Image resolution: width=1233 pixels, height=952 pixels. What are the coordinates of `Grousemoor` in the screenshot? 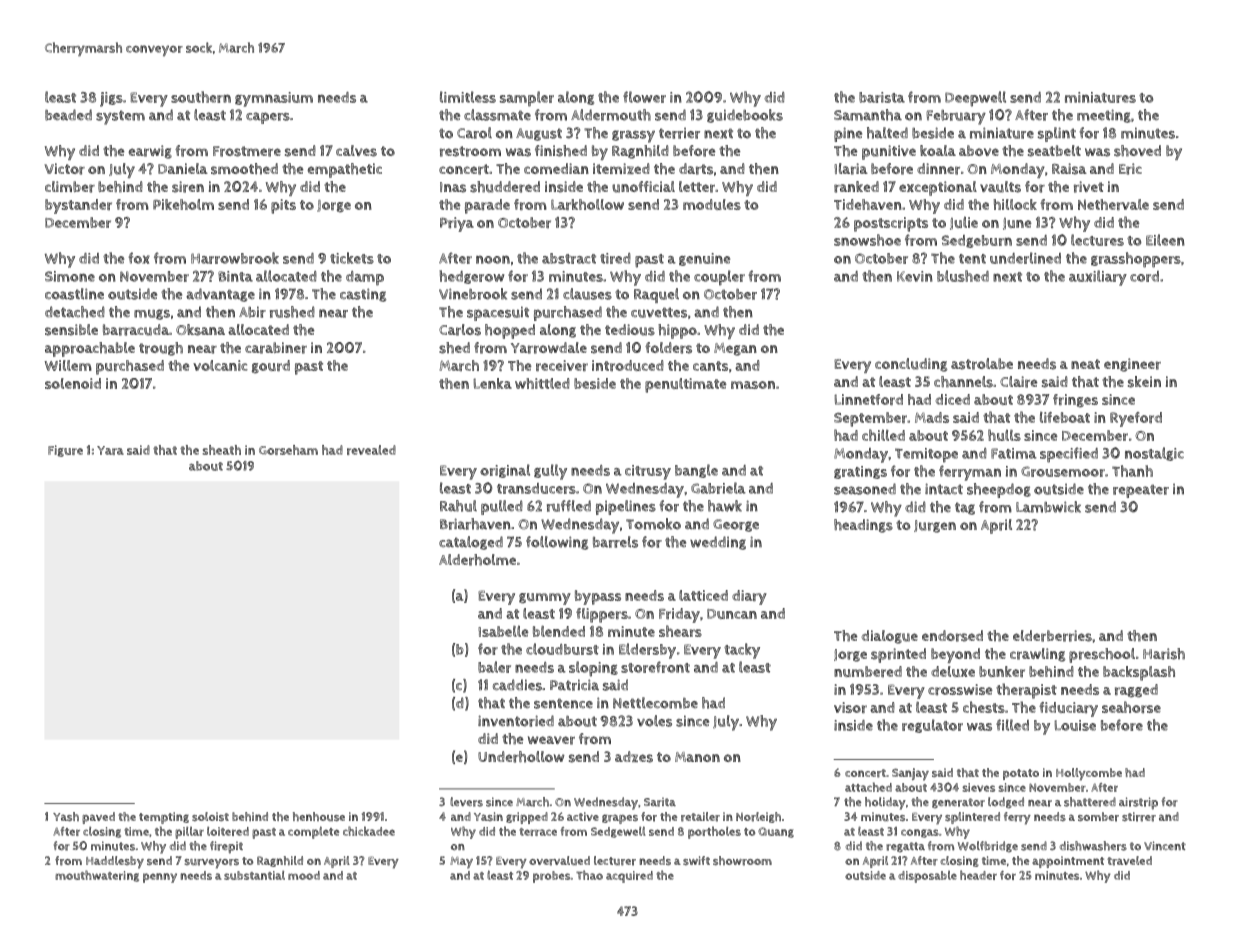 It's located at (1063, 471).
